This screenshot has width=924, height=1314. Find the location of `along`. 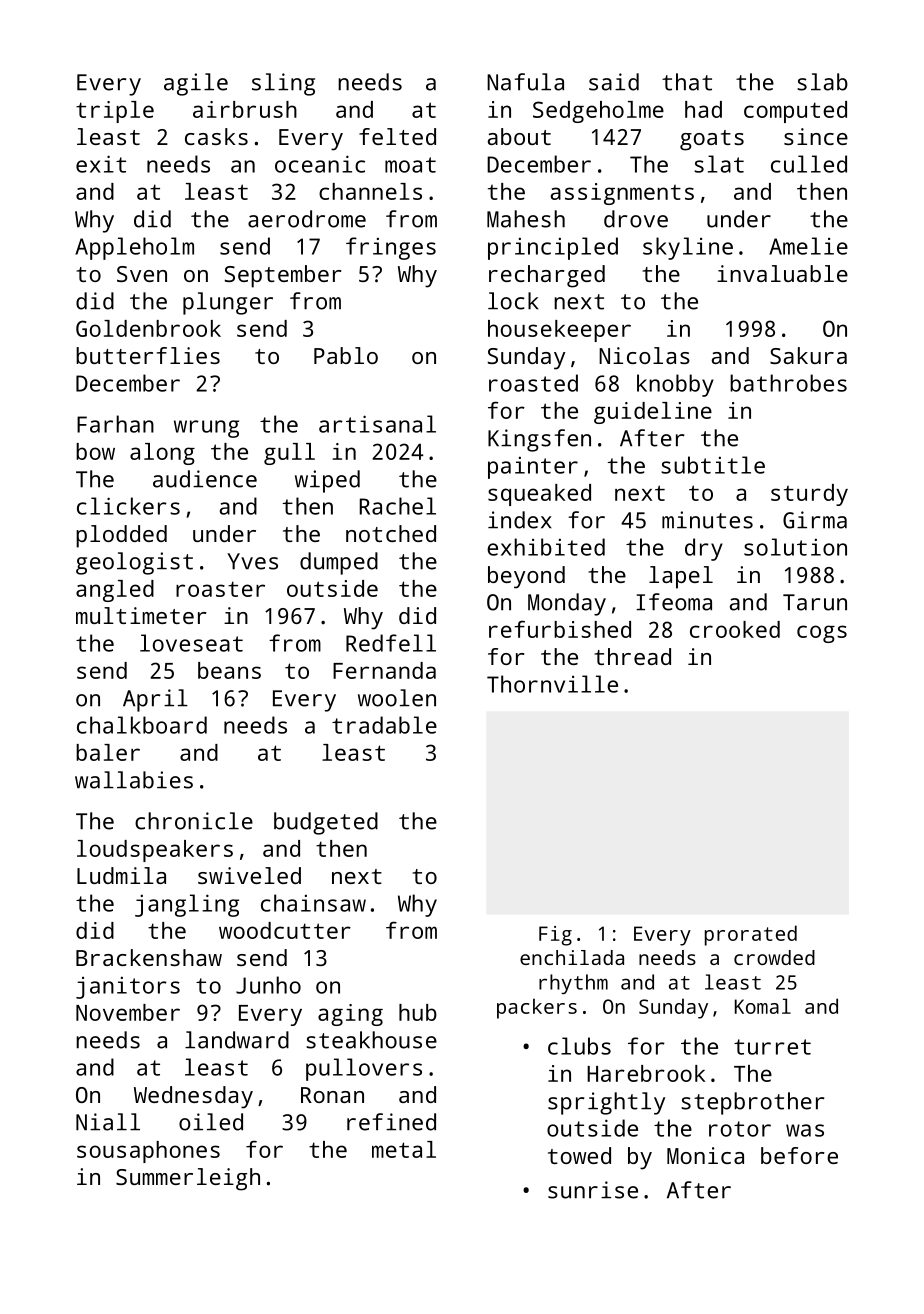

along is located at coordinates (162, 454).
